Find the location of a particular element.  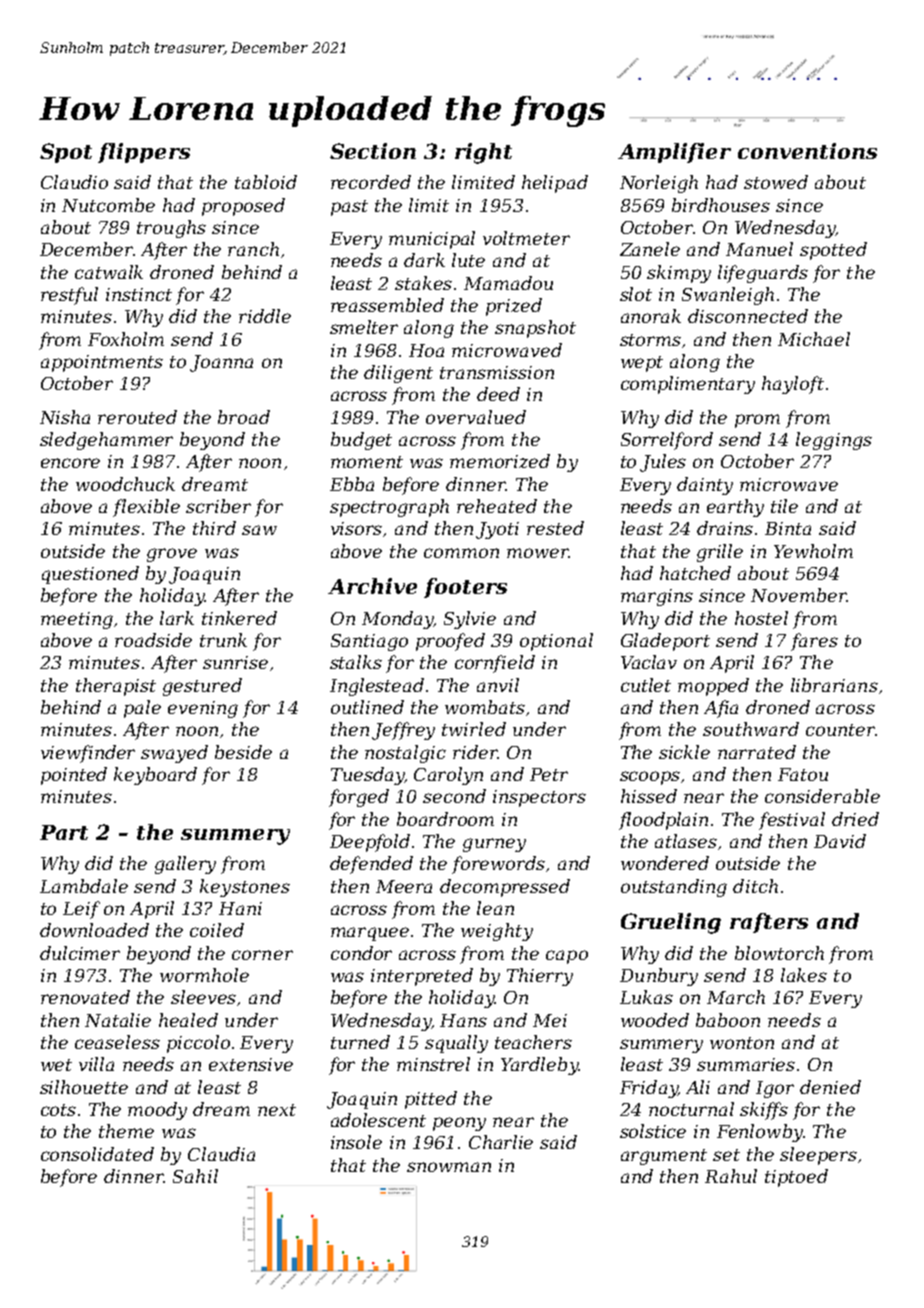

Sorrelford is located at coordinates (667, 441).
